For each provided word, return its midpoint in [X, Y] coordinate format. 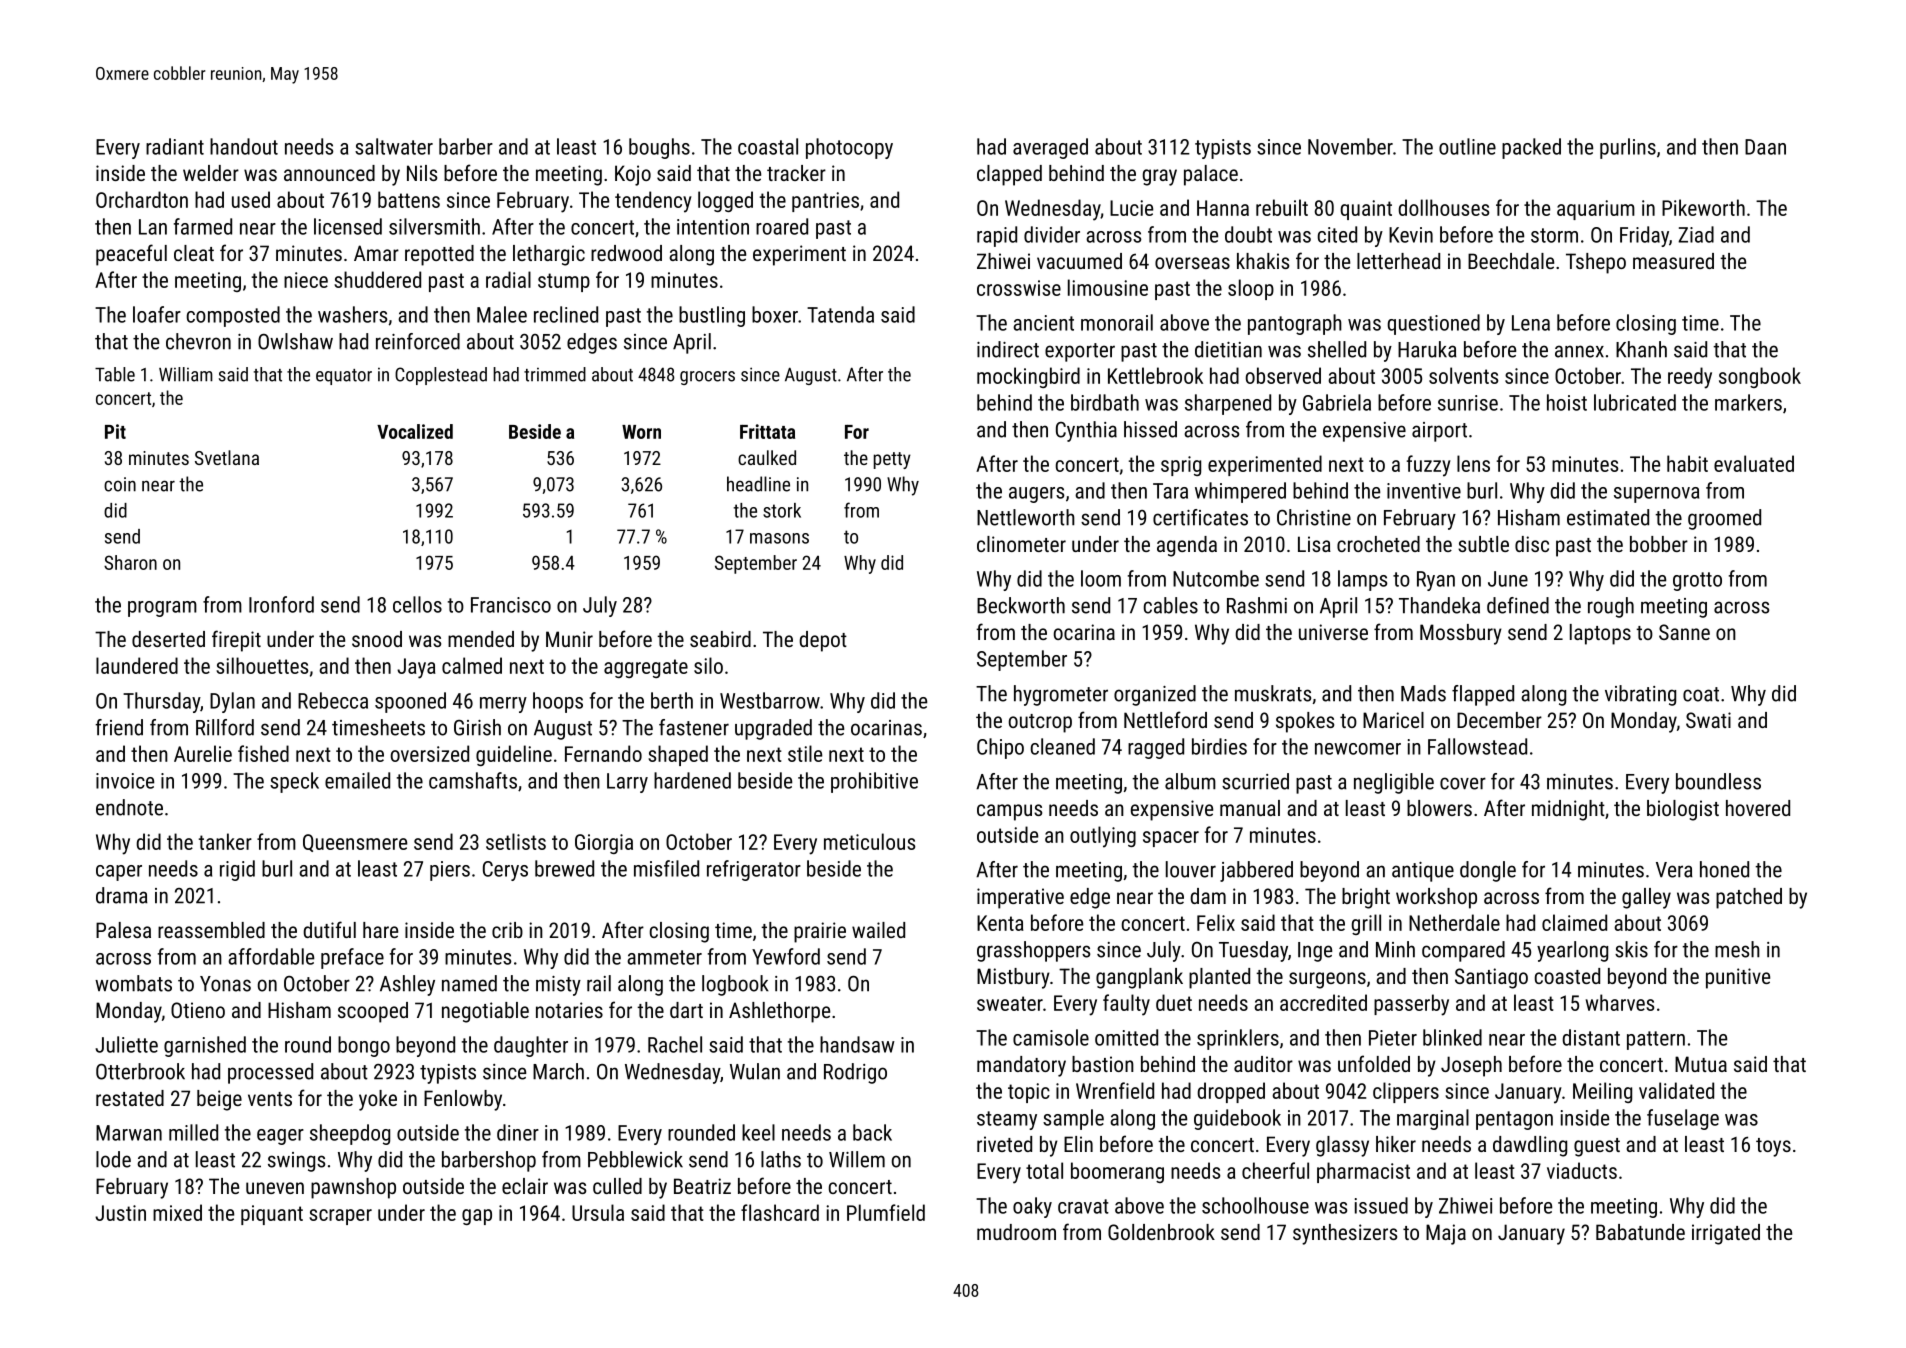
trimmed [555, 374]
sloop [1251, 289]
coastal [768, 146]
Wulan [755, 1071]
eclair [525, 1186]
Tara [1170, 491]
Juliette [126, 1044]
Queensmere [355, 843]
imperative [1020, 898]
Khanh [1641, 349]
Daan [1765, 147]
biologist [1683, 810]
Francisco [511, 605]
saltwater [394, 146]
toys [1773, 1147]
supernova [1656, 495]
